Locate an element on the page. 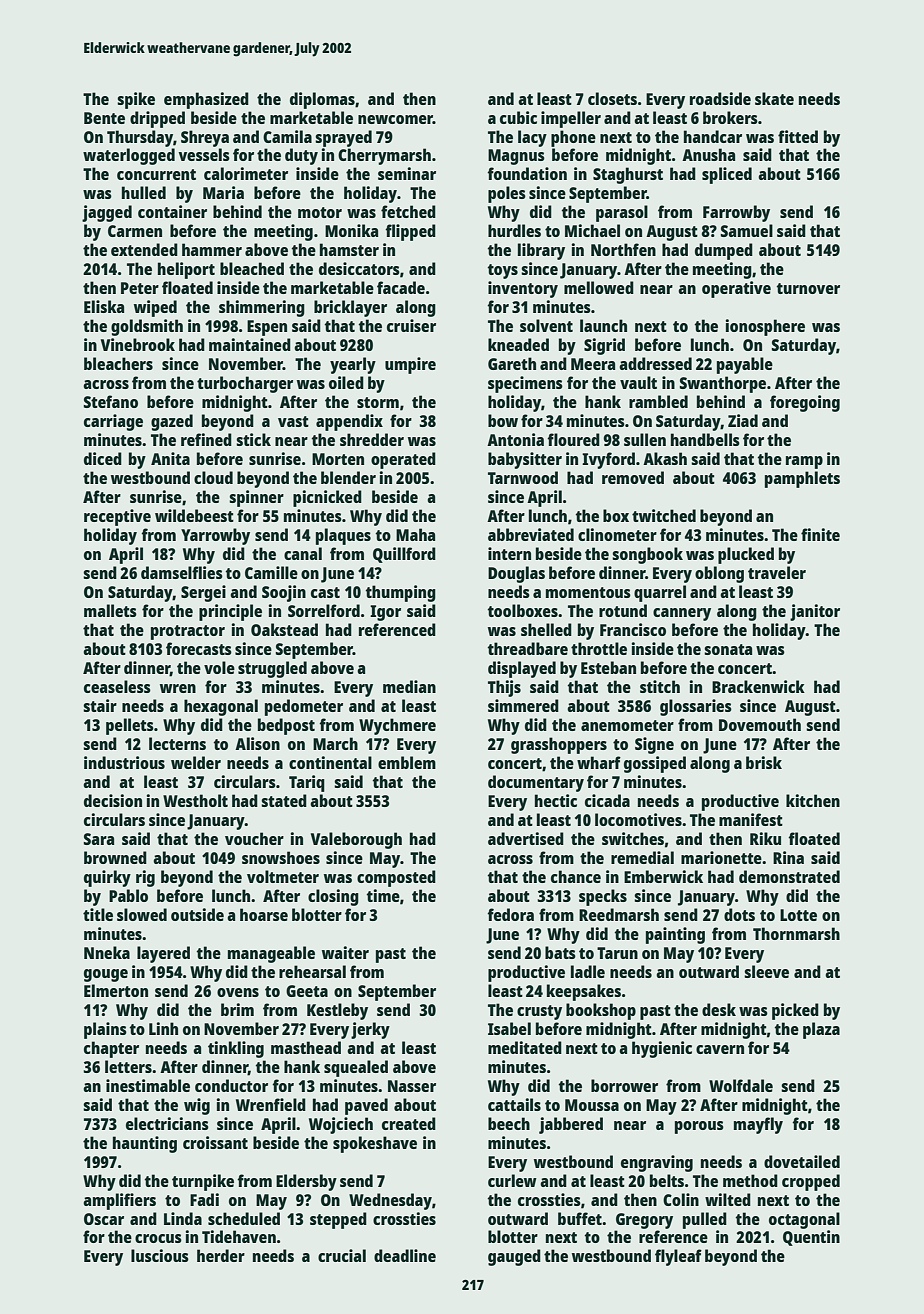  emphasized is located at coordinates (206, 100).
